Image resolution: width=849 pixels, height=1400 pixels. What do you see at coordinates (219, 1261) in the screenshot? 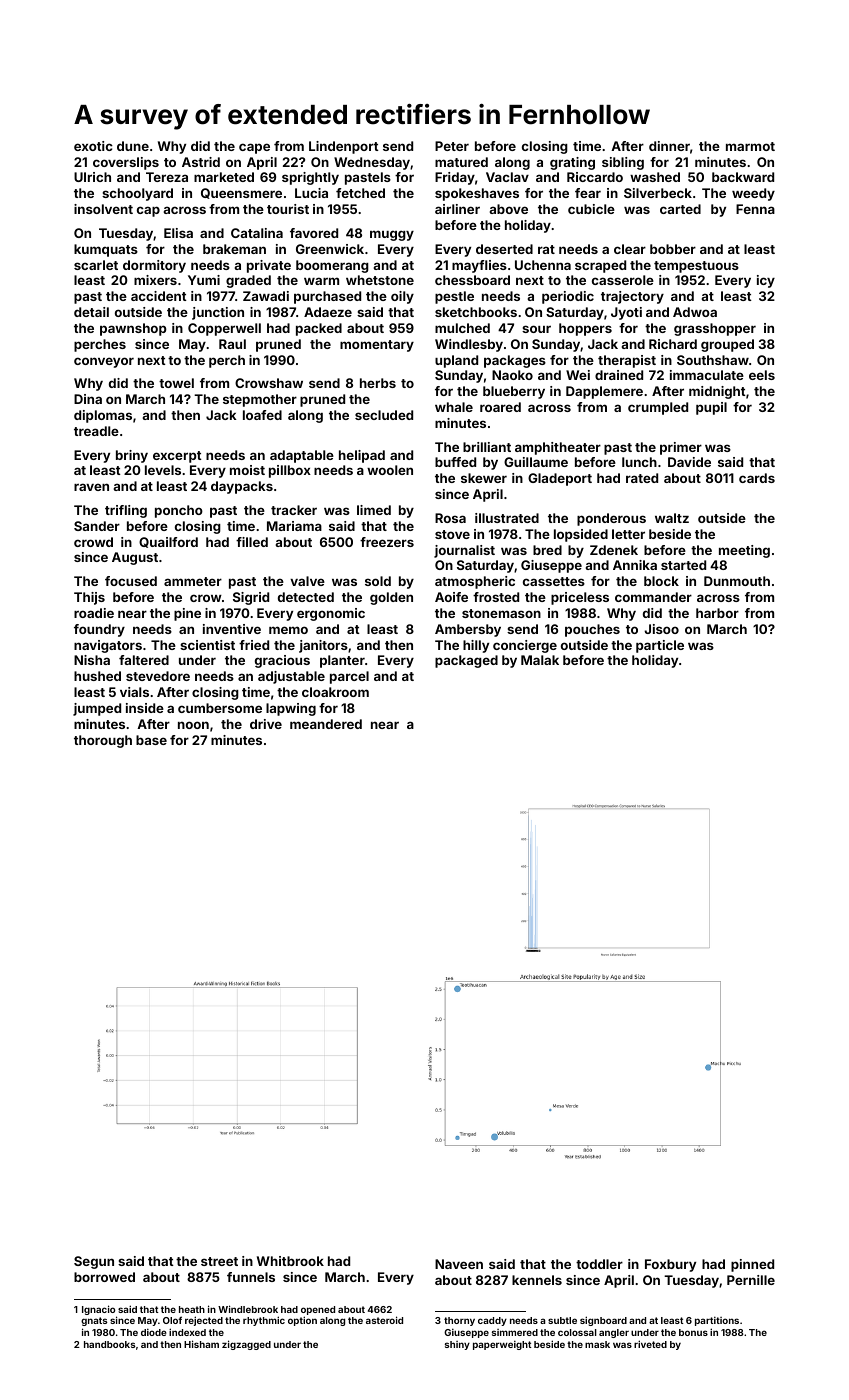
I see `street` at bounding box center [219, 1261].
